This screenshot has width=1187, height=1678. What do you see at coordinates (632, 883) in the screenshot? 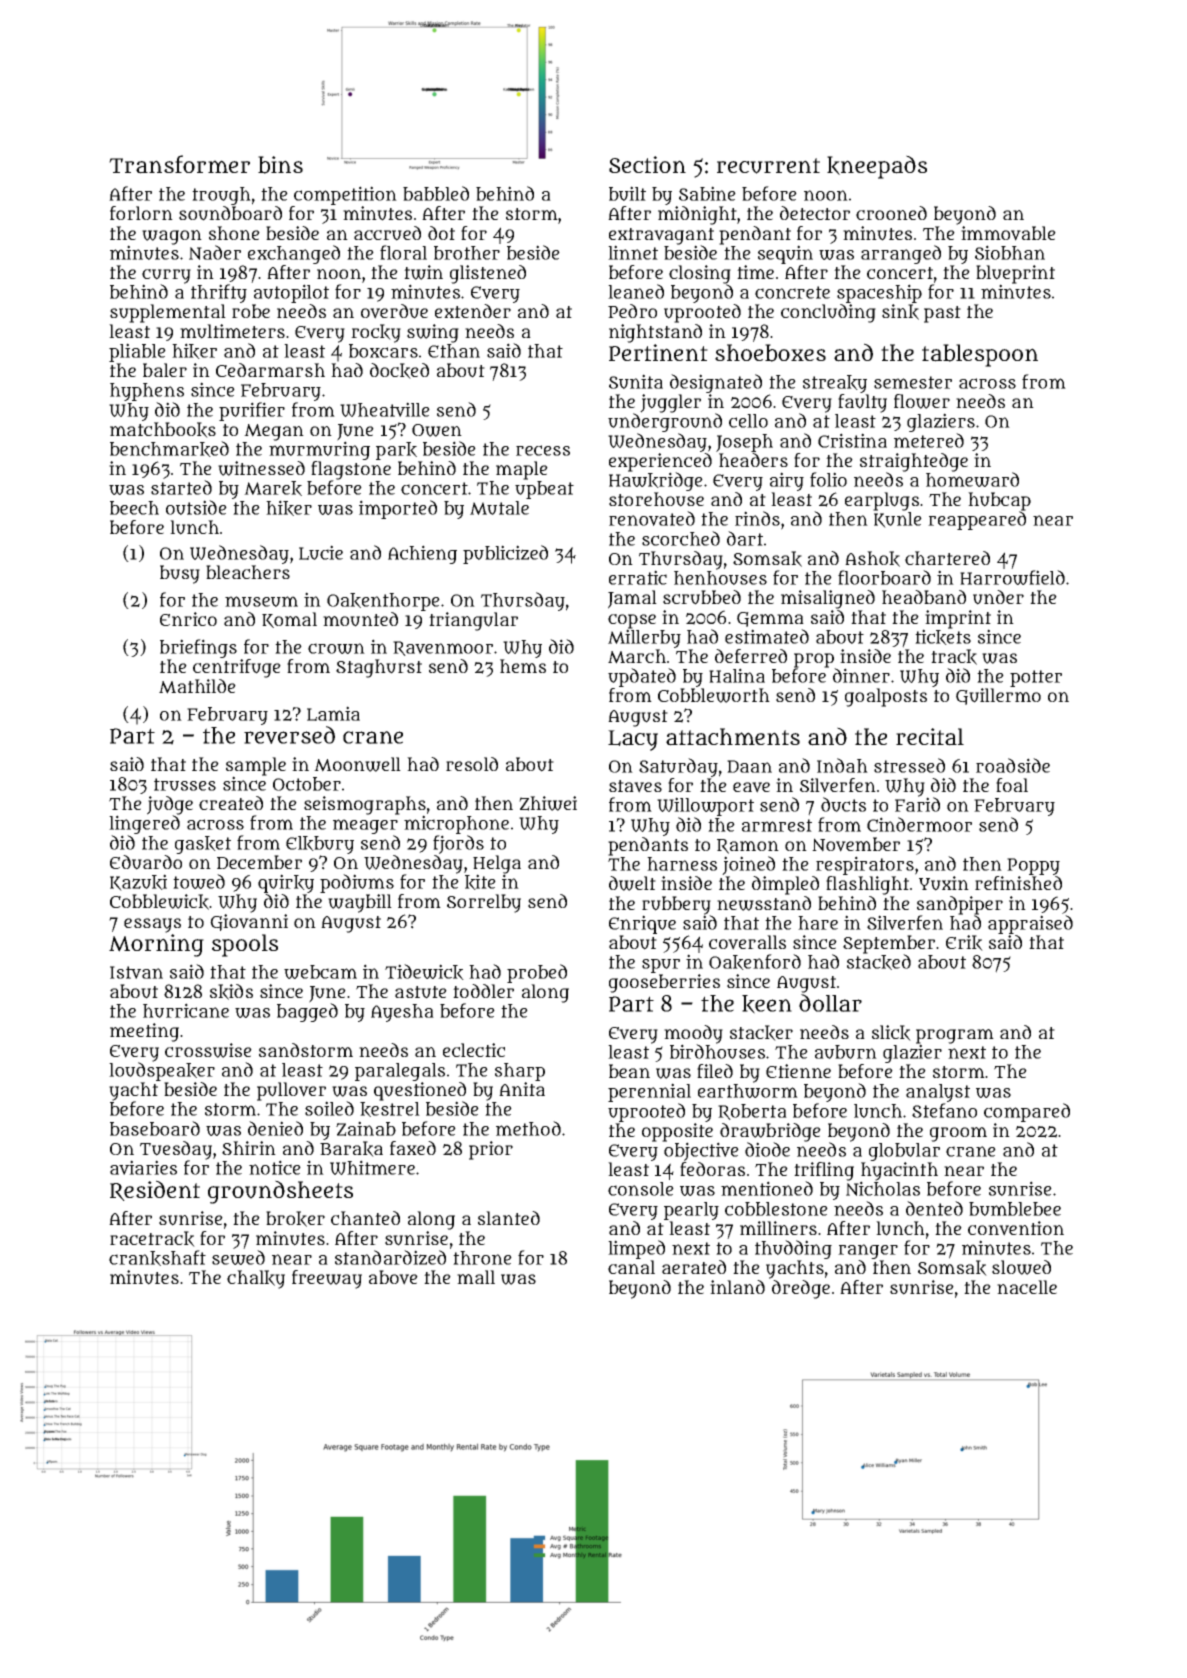
I see `dwelt` at bounding box center [632, 883].
